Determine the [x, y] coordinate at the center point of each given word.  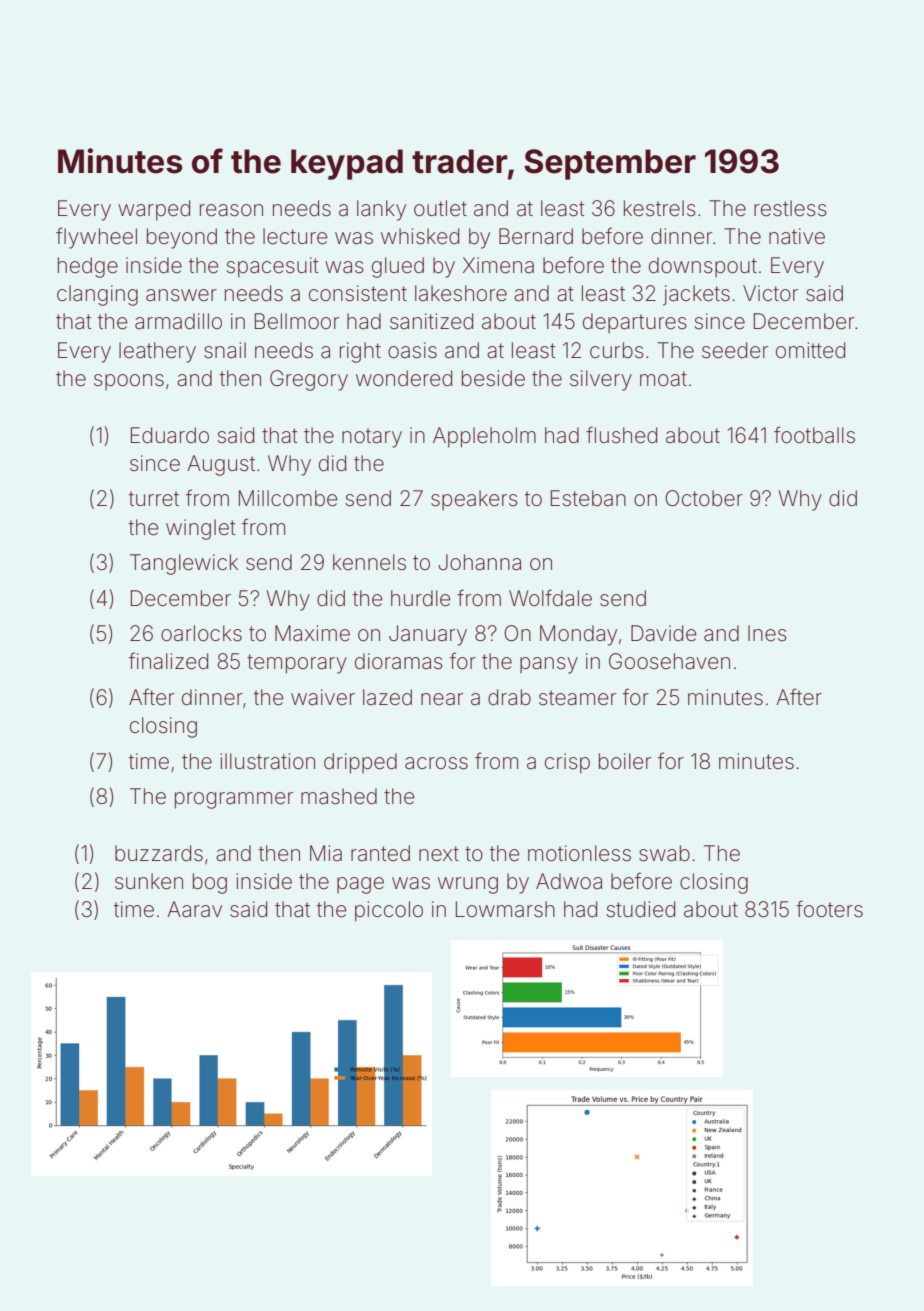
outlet [440, 208]
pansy [549, 665]
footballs [814, 435]
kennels [369, 562]
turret [154, 499]
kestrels [660, 208]
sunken [149, 881]
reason [231, 210]
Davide [664, 633]
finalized [168, 661]
